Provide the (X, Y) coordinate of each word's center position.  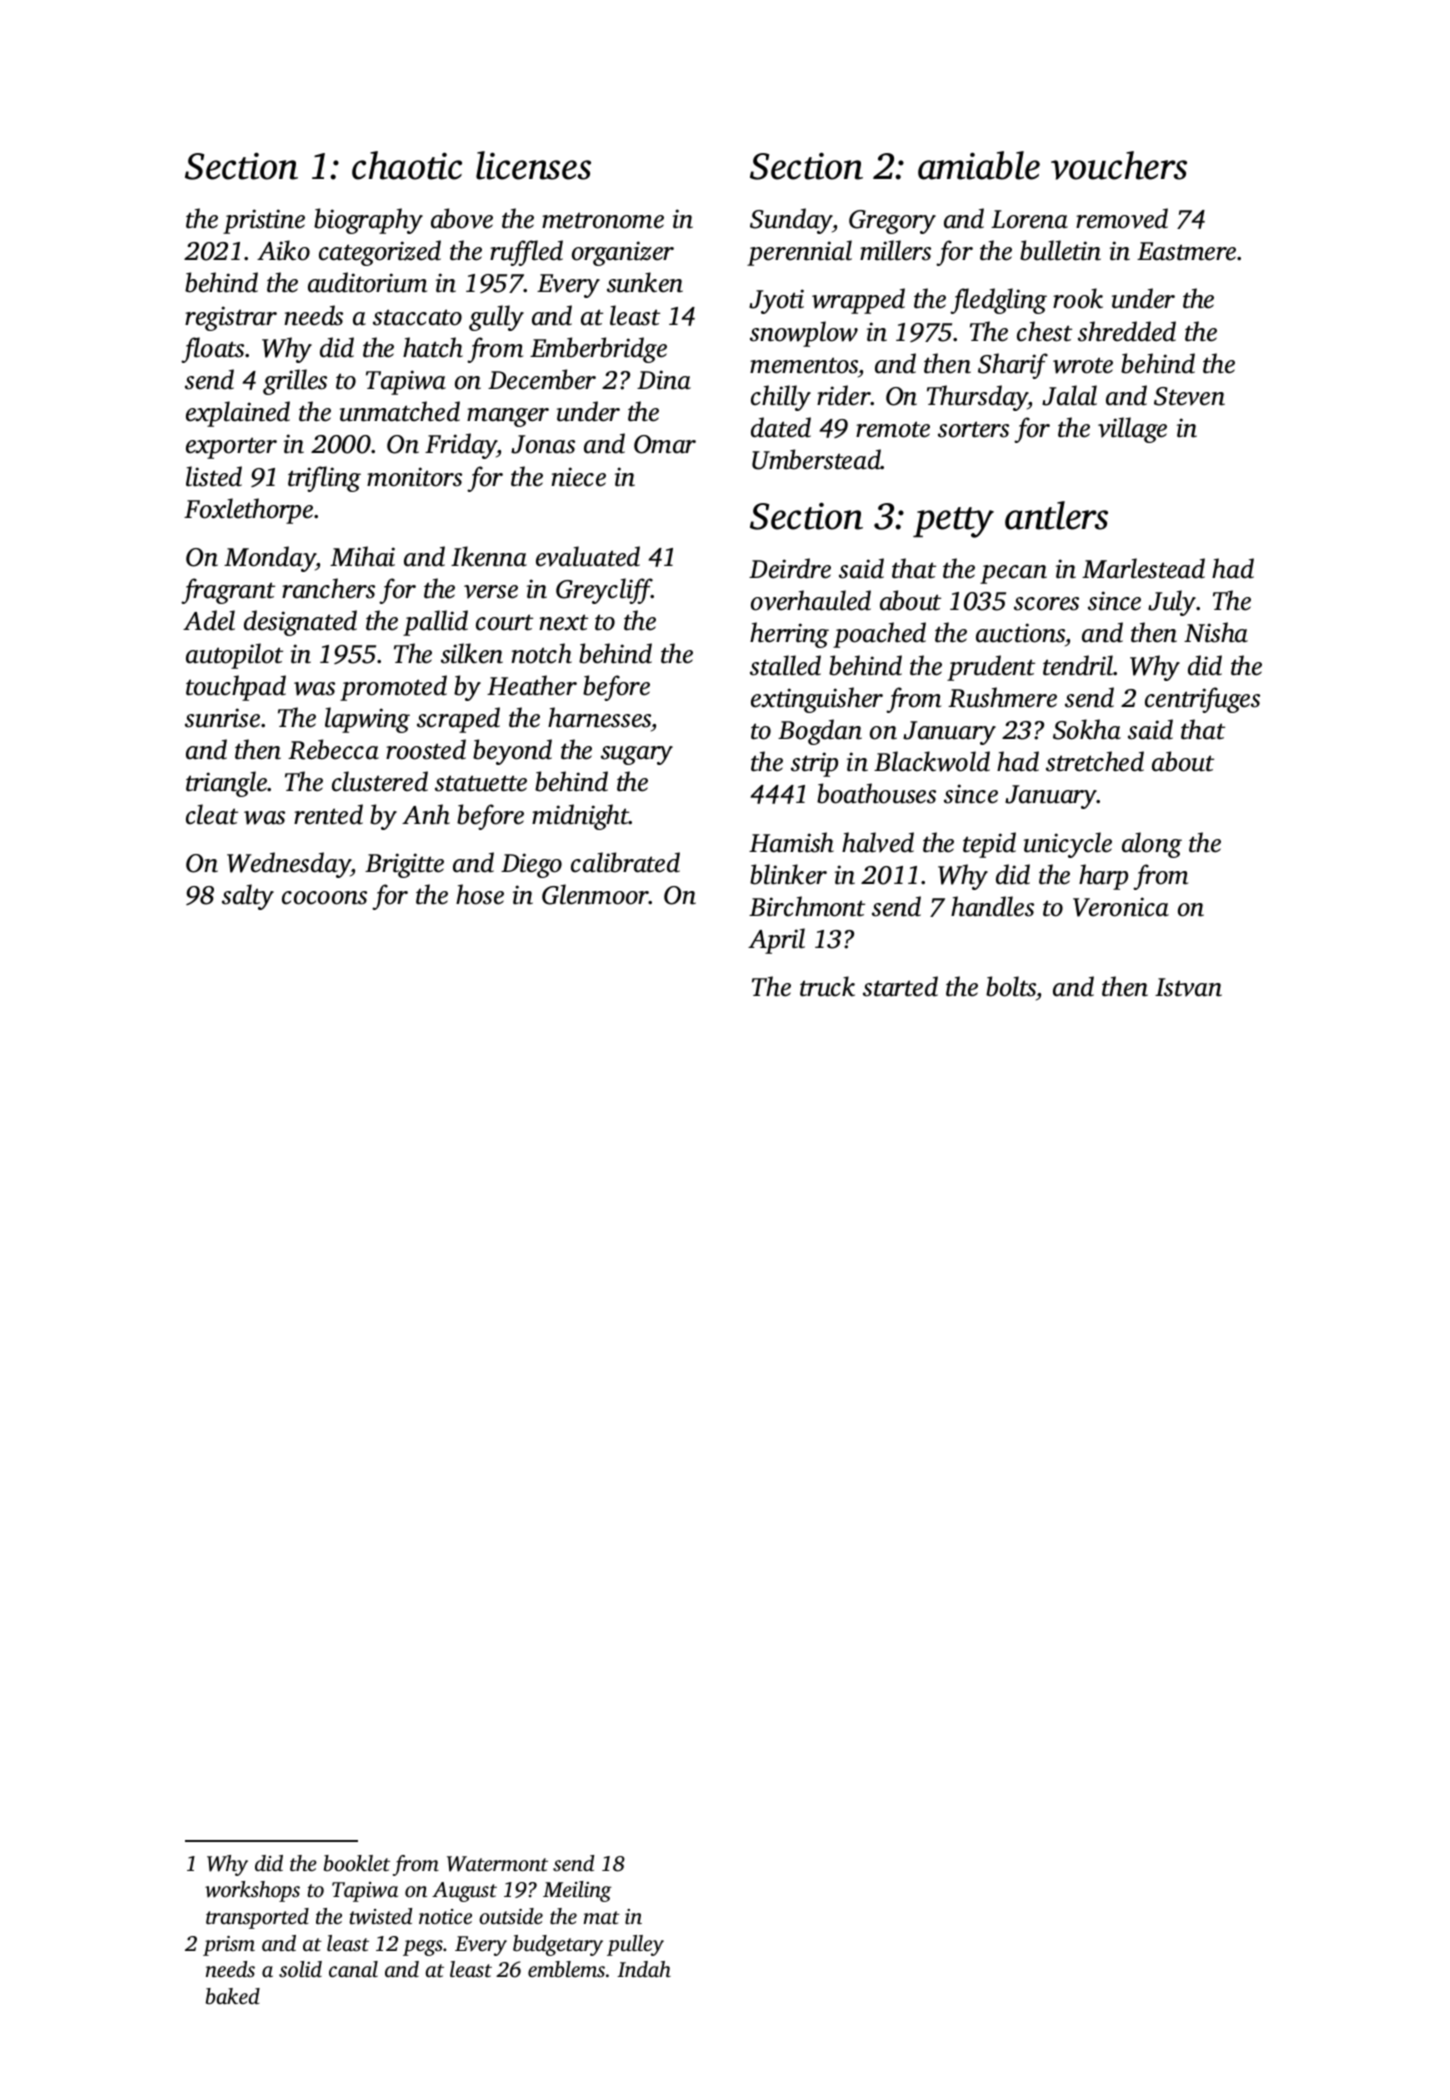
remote (893, 429)
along (1152, 845)
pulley (635, 1945)
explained (238, 414)
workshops (252, 1891)
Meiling (577, 1891)
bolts (1011, 986)
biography (368, 221)
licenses (533, 165)
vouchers (1119, 165)
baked (233, 1996)
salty (248, 897)
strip (814, 764)
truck (827, 986)
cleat (212, 814)
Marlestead (1143, 568)
